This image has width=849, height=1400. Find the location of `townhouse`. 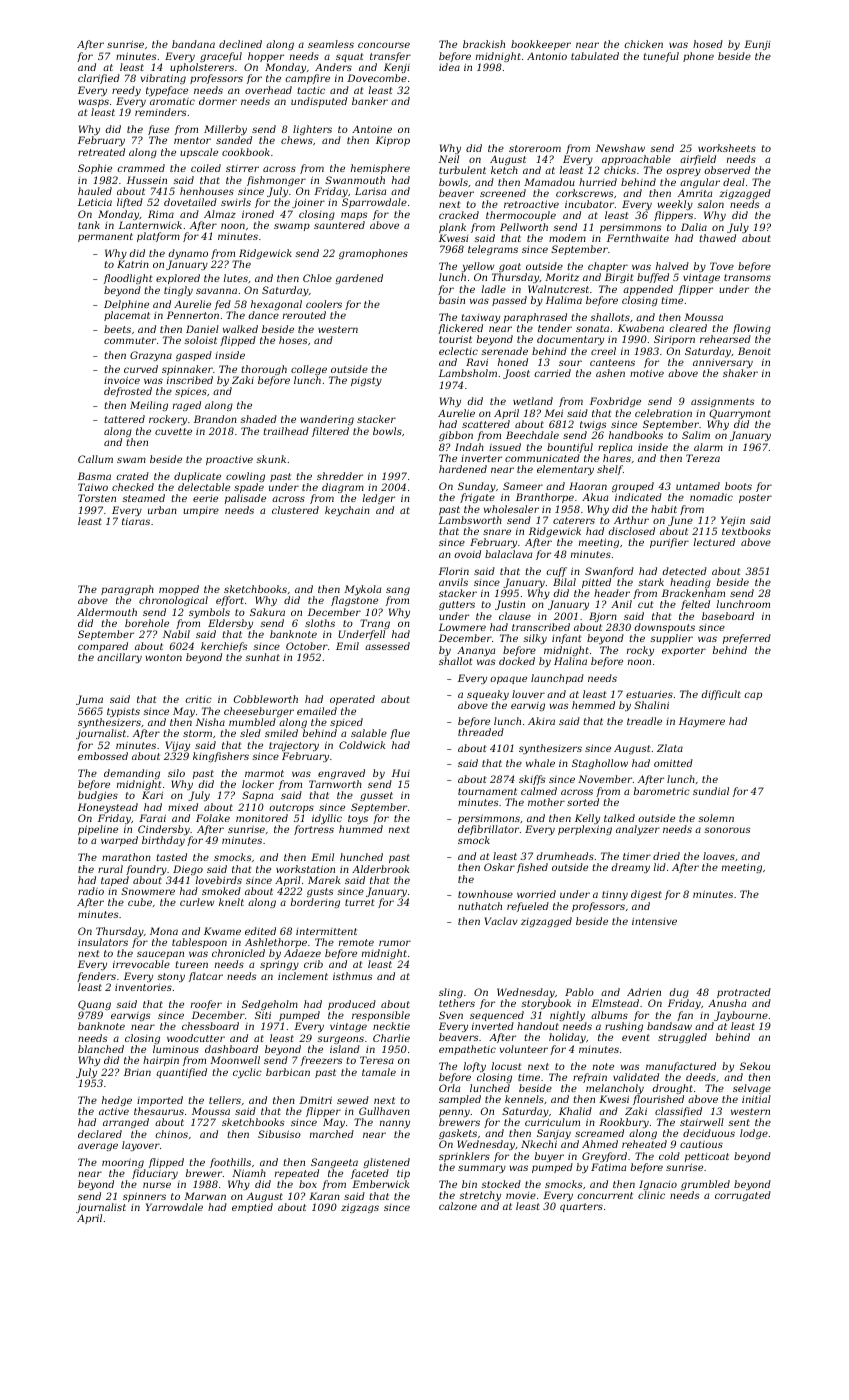

townhouse is located at coordinates (485, 894).
